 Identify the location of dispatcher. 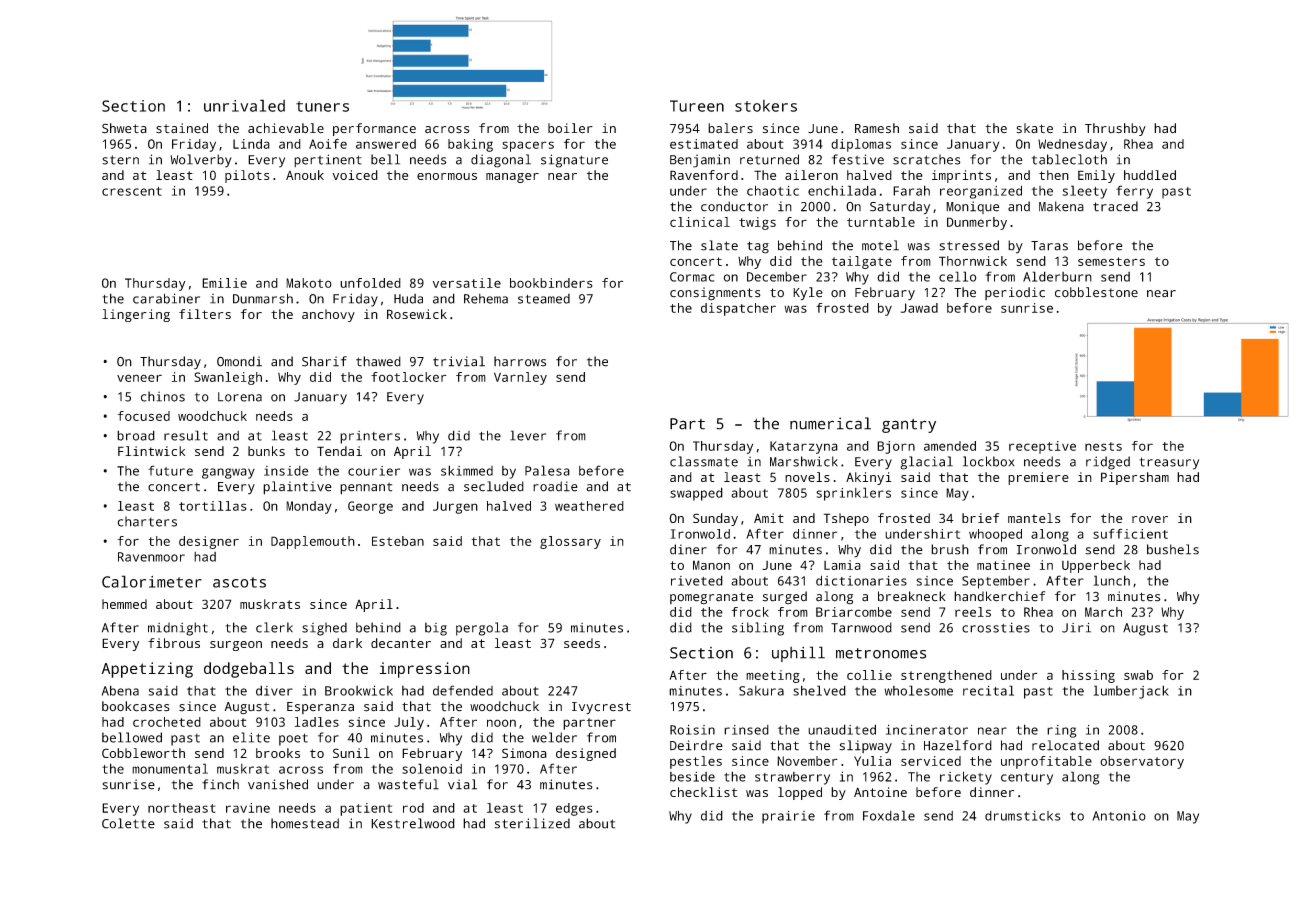
(738, 309).
